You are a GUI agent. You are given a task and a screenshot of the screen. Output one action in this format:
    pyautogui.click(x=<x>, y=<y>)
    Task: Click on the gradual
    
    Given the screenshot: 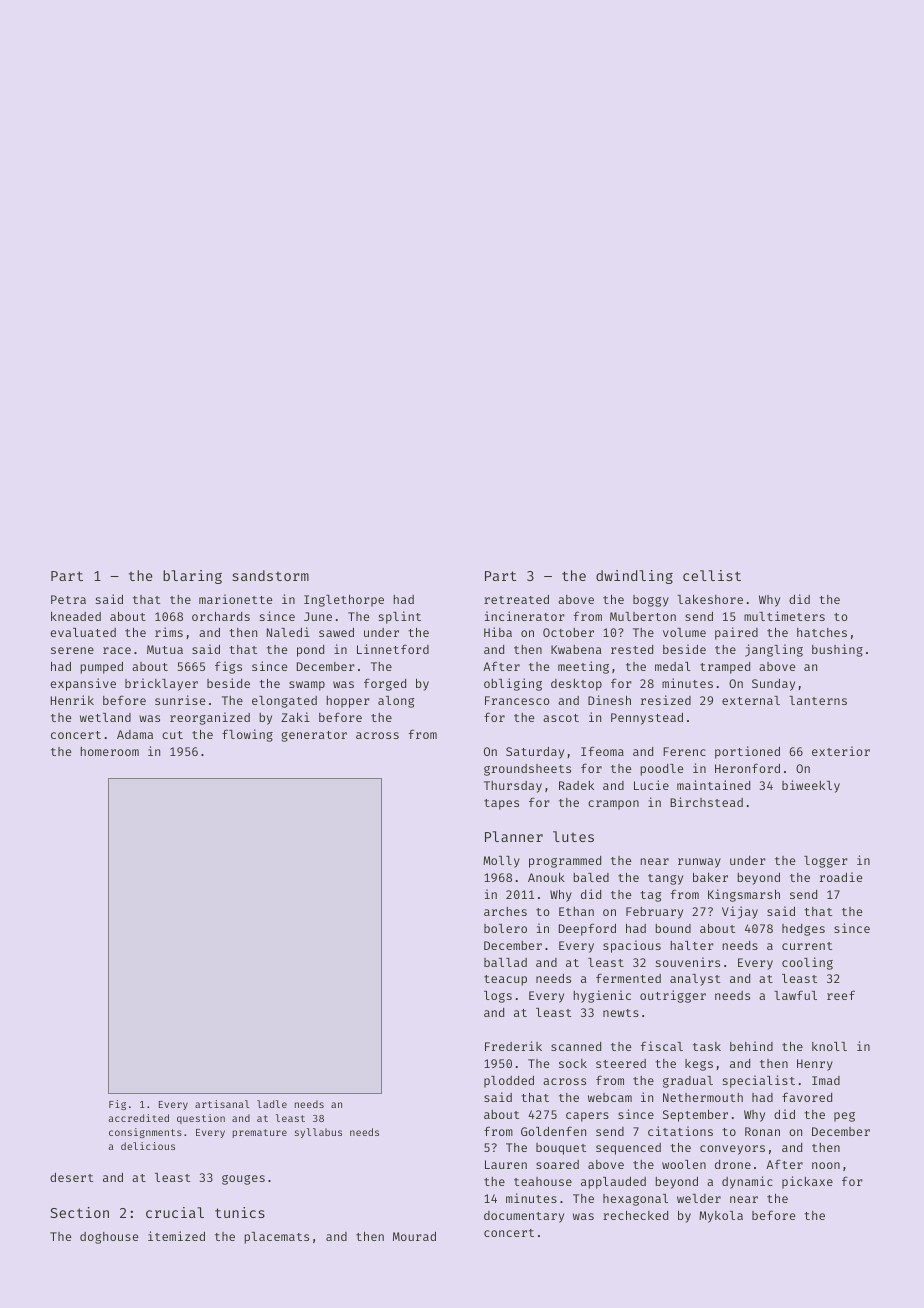 What is the action you would take?
    pyautogui.click(x=688, y=1082)
